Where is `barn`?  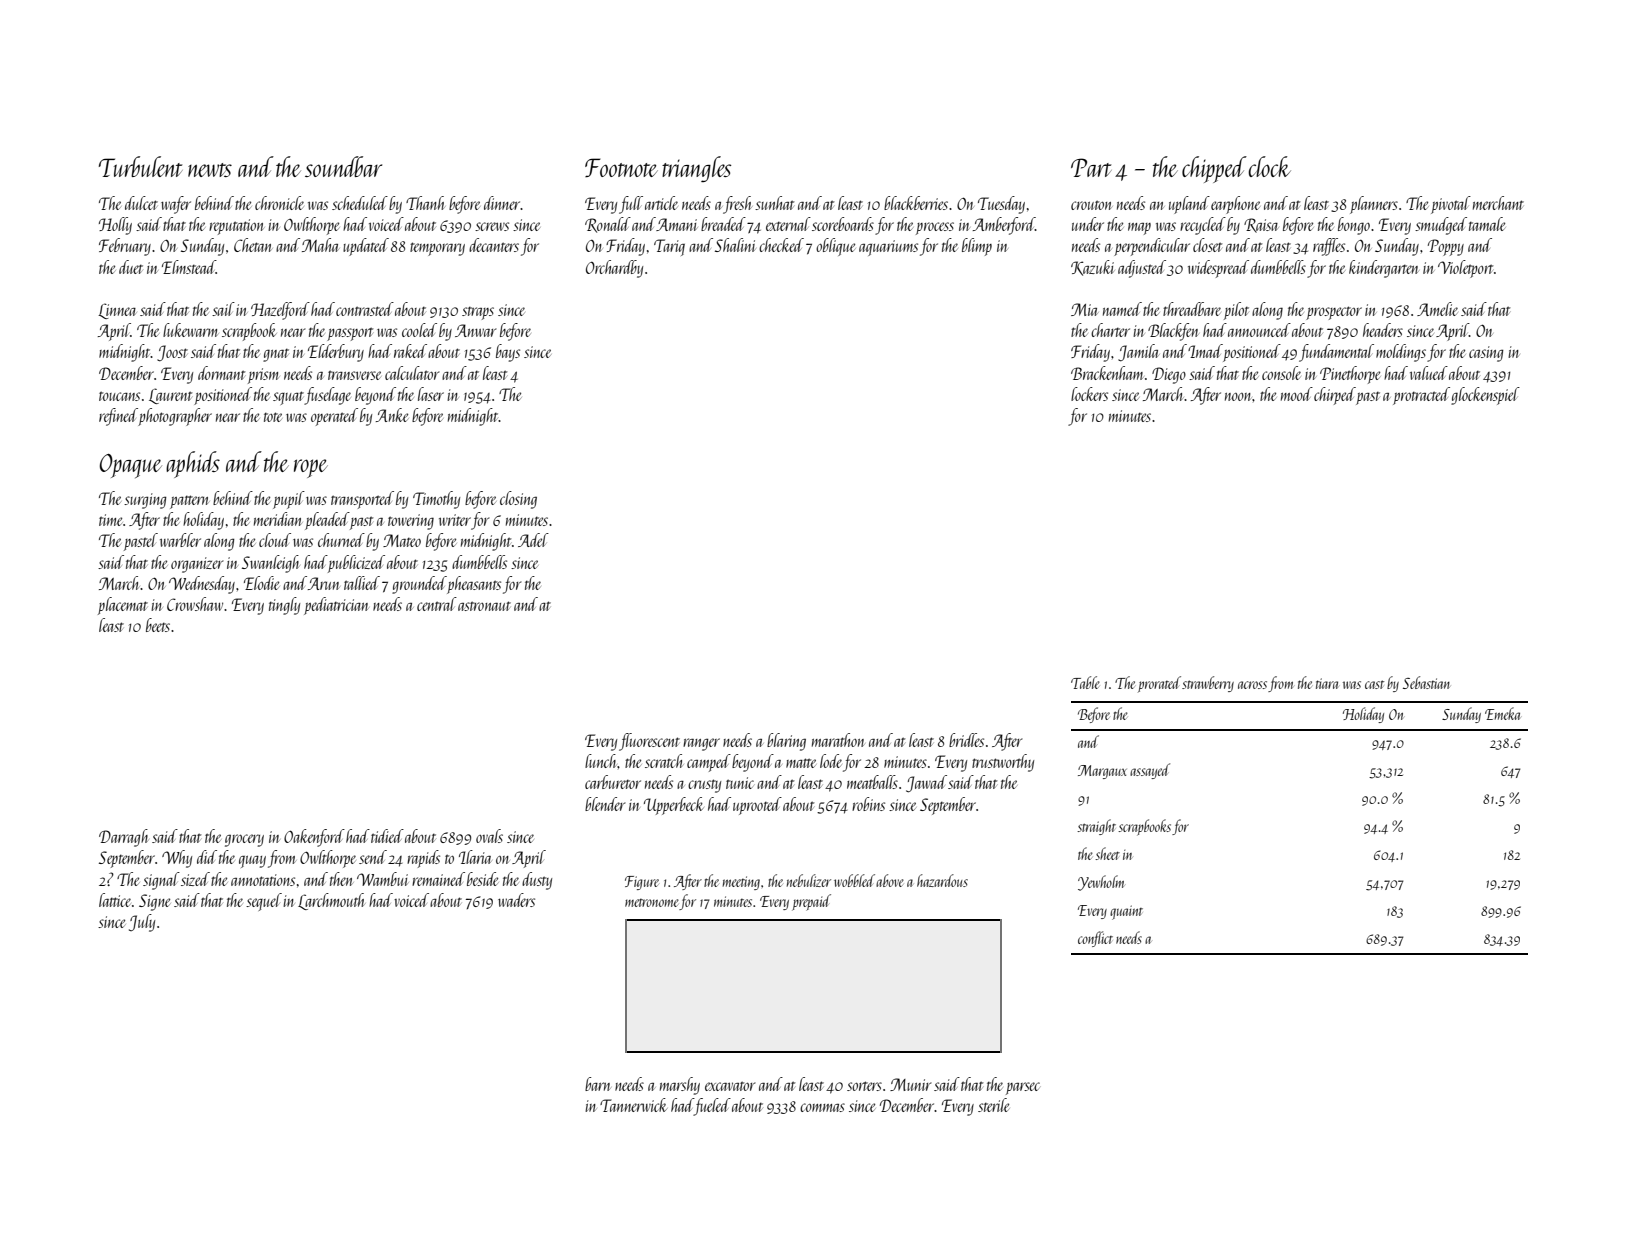
barn is located at coordinates (598, 1084).
